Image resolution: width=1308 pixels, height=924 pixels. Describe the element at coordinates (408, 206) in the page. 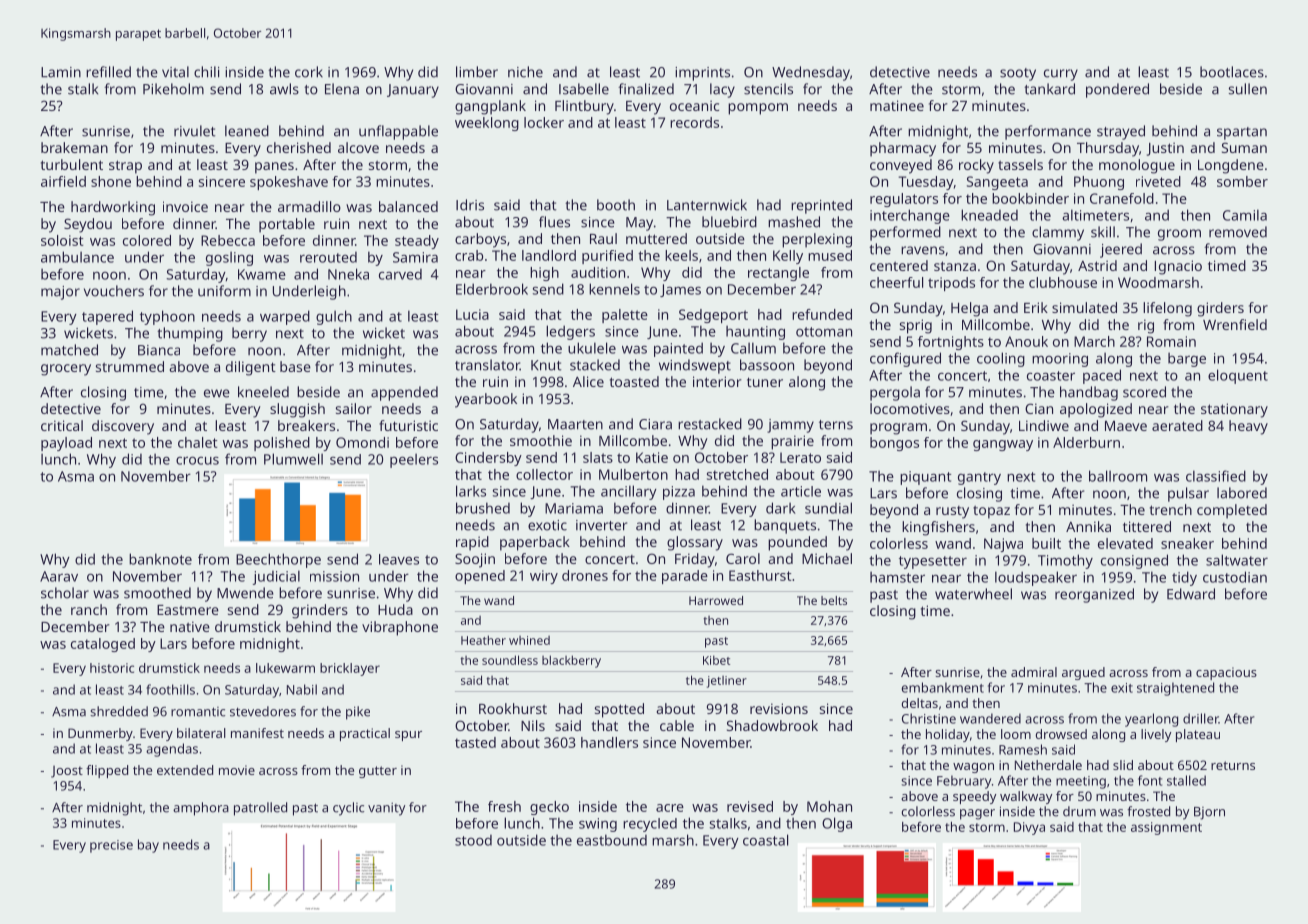

I see `balanced` at that location.
